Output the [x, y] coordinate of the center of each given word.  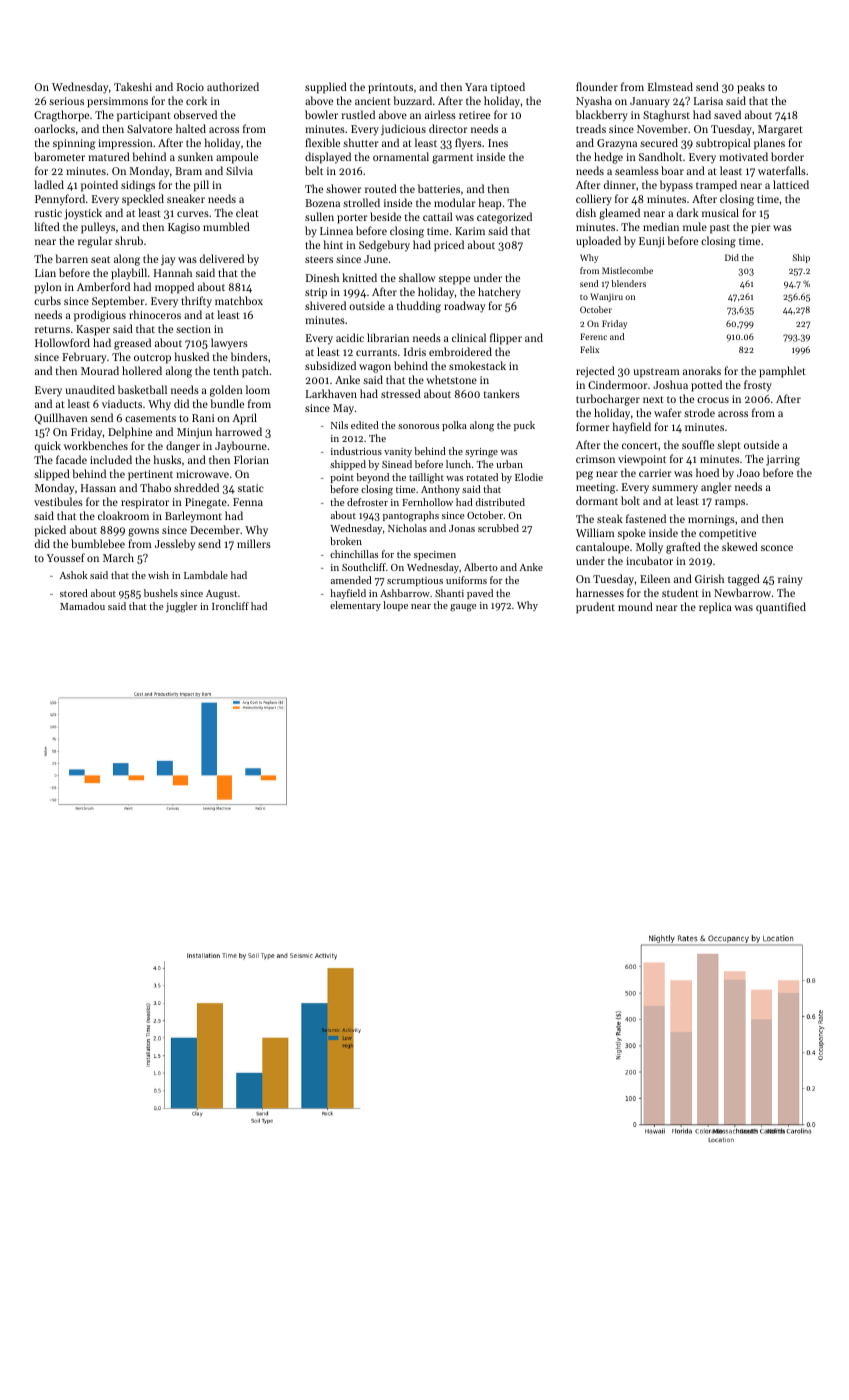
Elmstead [670, 86]
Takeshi [133, 86]
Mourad [100, 370]
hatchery [499, 293]
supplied [326, 88]
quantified [781, 608]
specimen [435, 555]
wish [158, 575]
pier [761, 228]
